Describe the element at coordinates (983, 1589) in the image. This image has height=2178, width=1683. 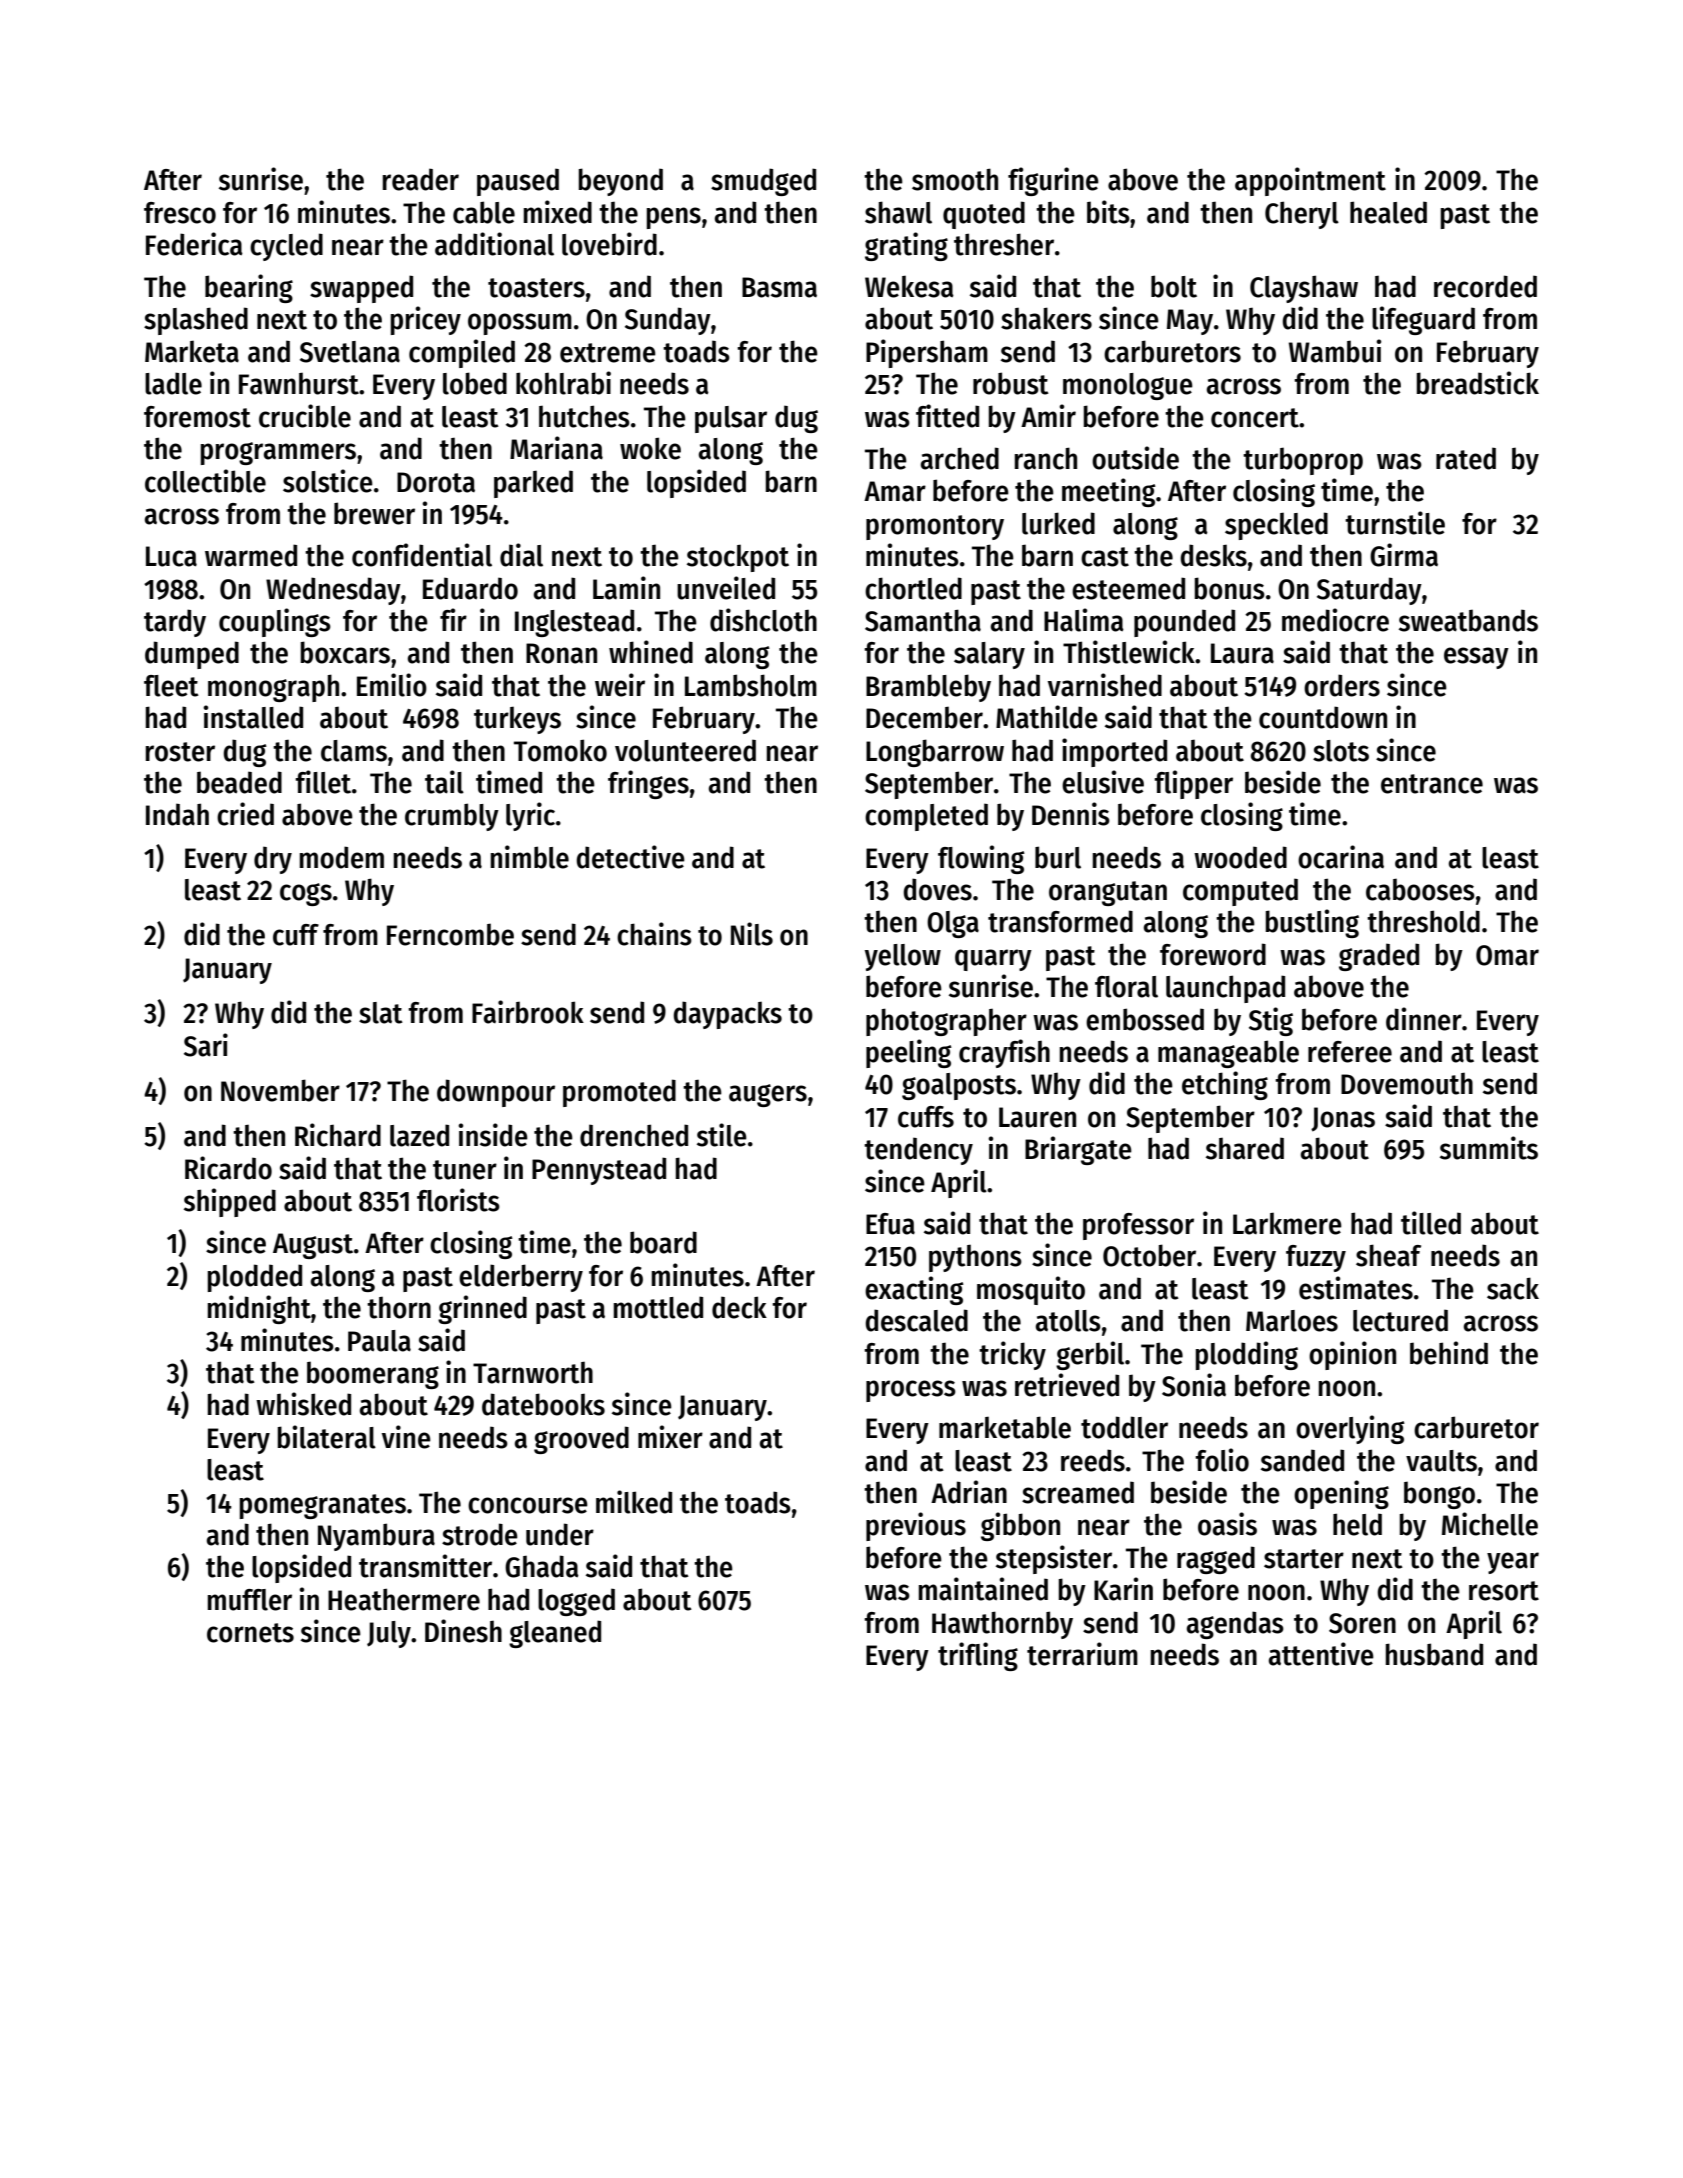
I see `maintained` at that location.
